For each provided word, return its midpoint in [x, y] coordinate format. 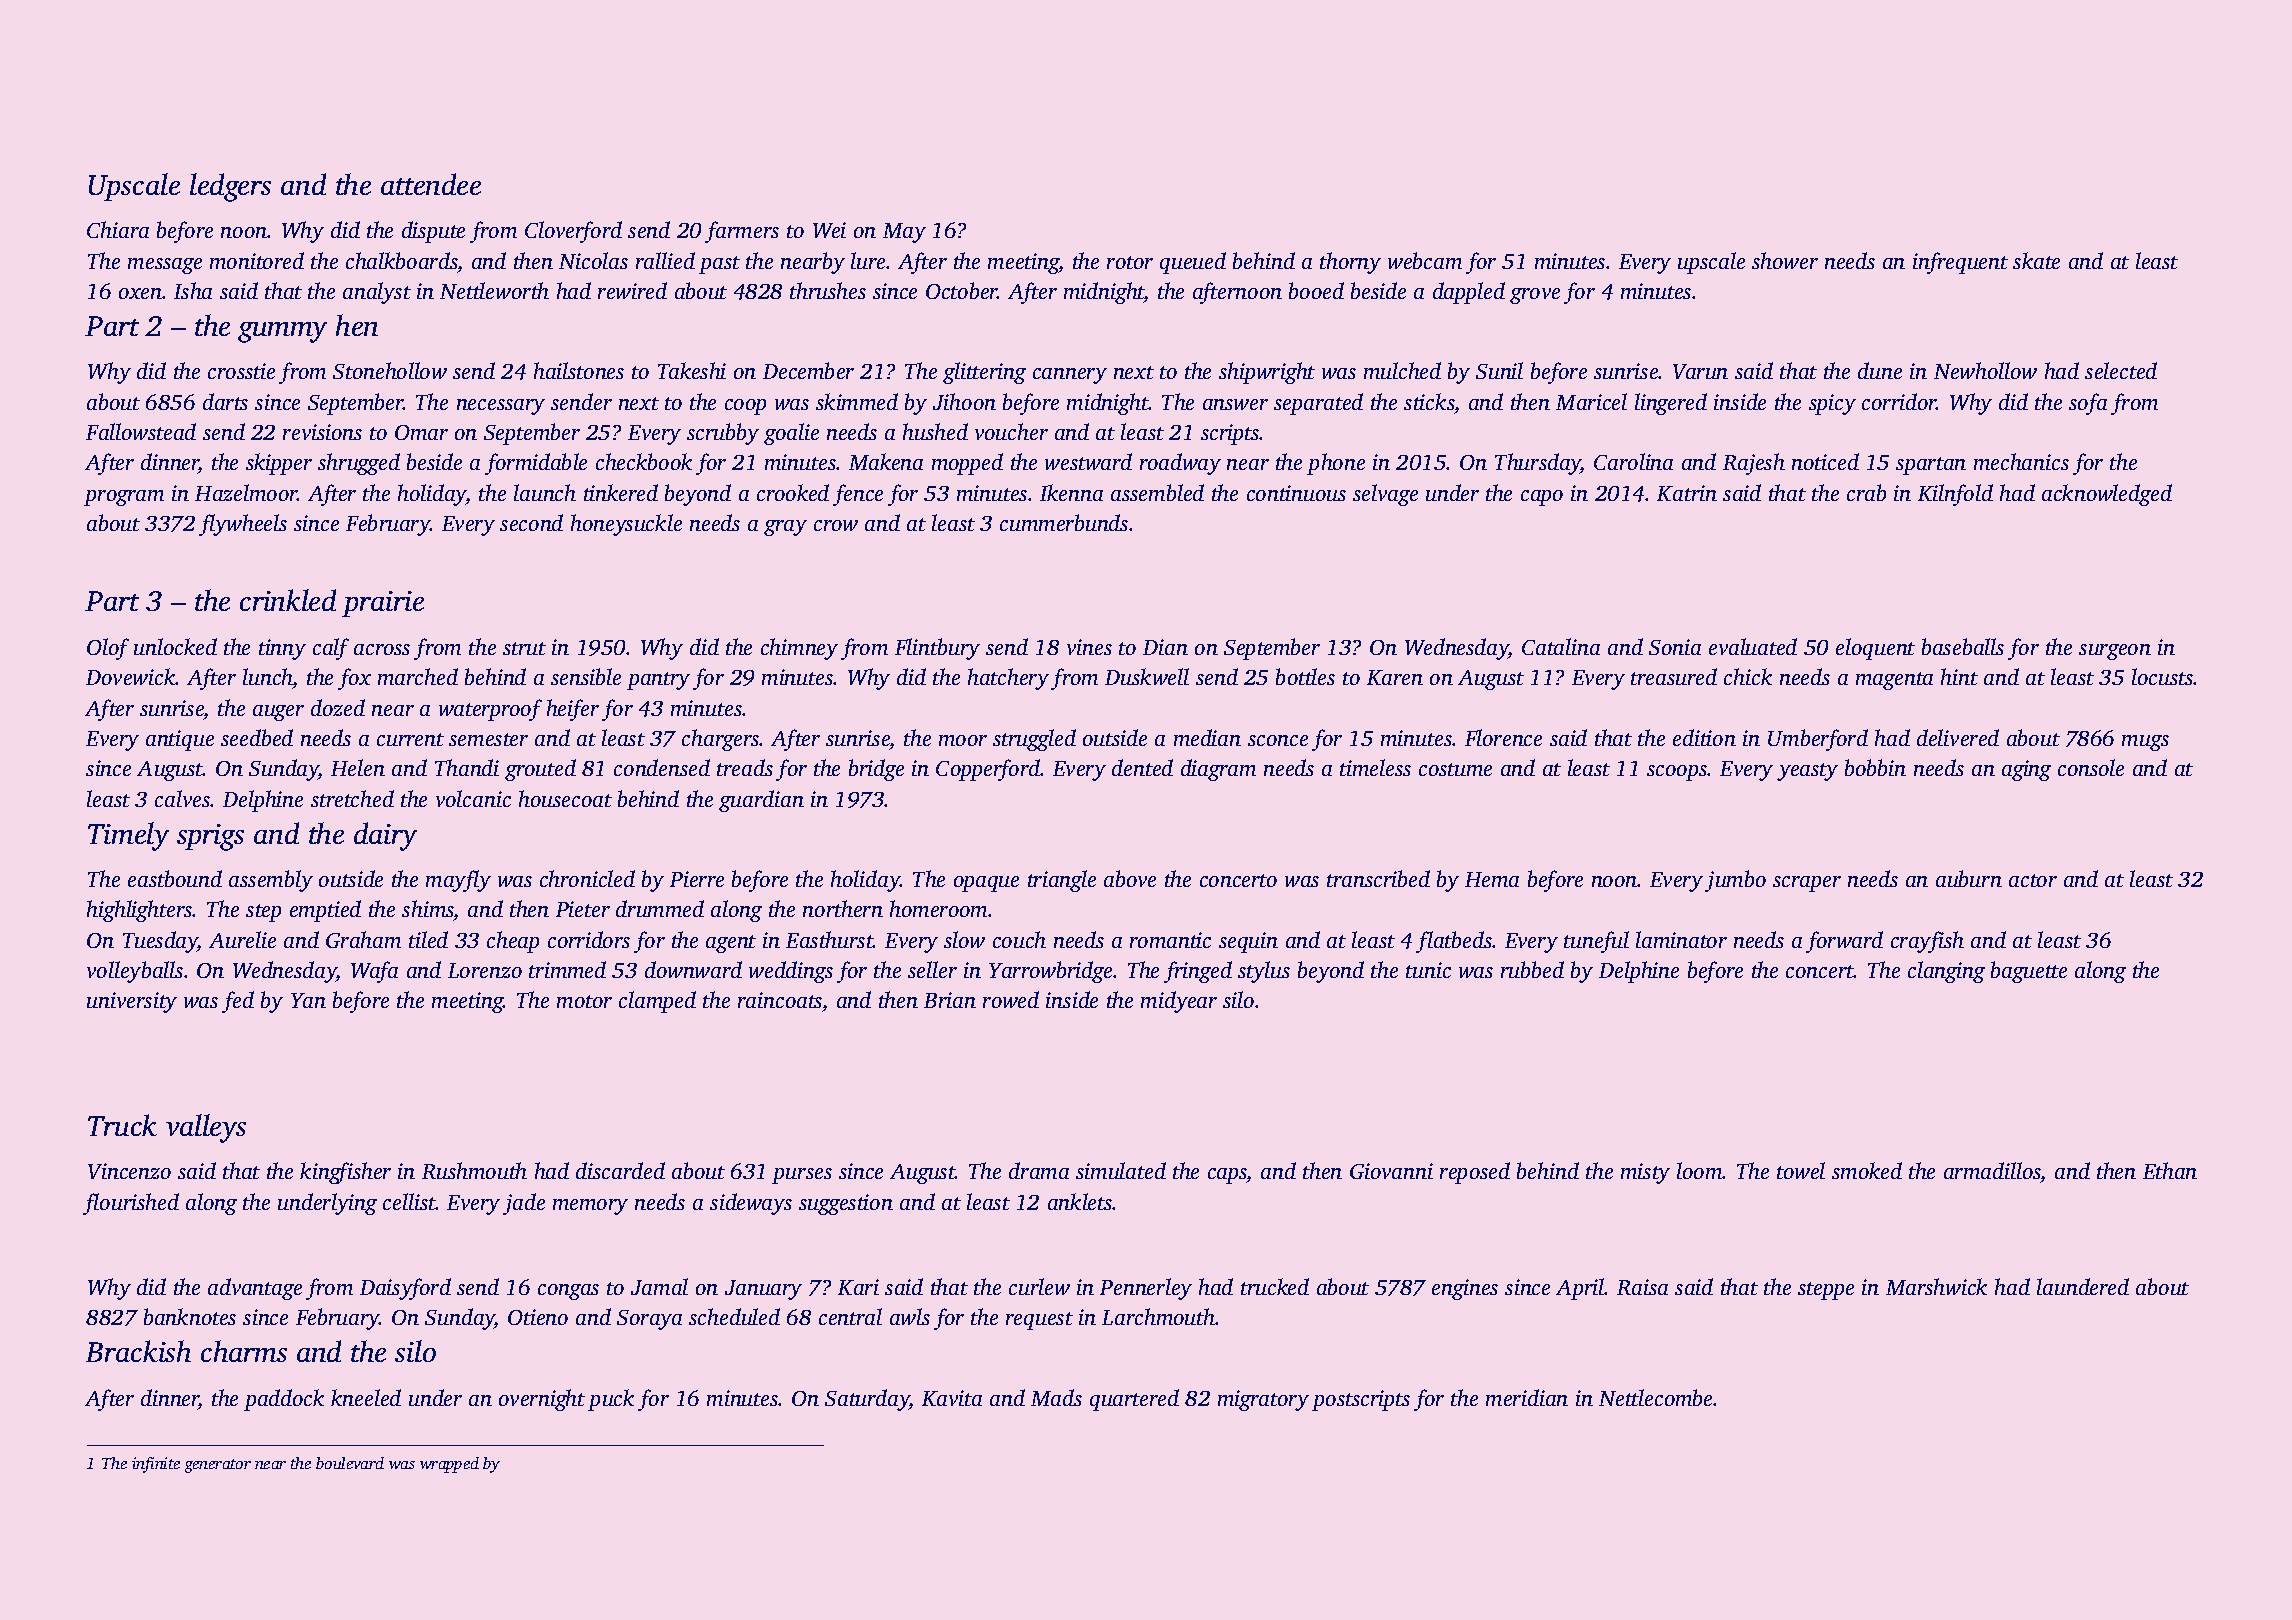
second [531, 522]
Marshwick [1936, 1286]
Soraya [649, 1320]
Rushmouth [474, 1170]
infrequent [1960, 263]
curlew [1039, 1286]
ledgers [230, 187]
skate [2036, 260]
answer [1235, 404]
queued [1193, 263]
